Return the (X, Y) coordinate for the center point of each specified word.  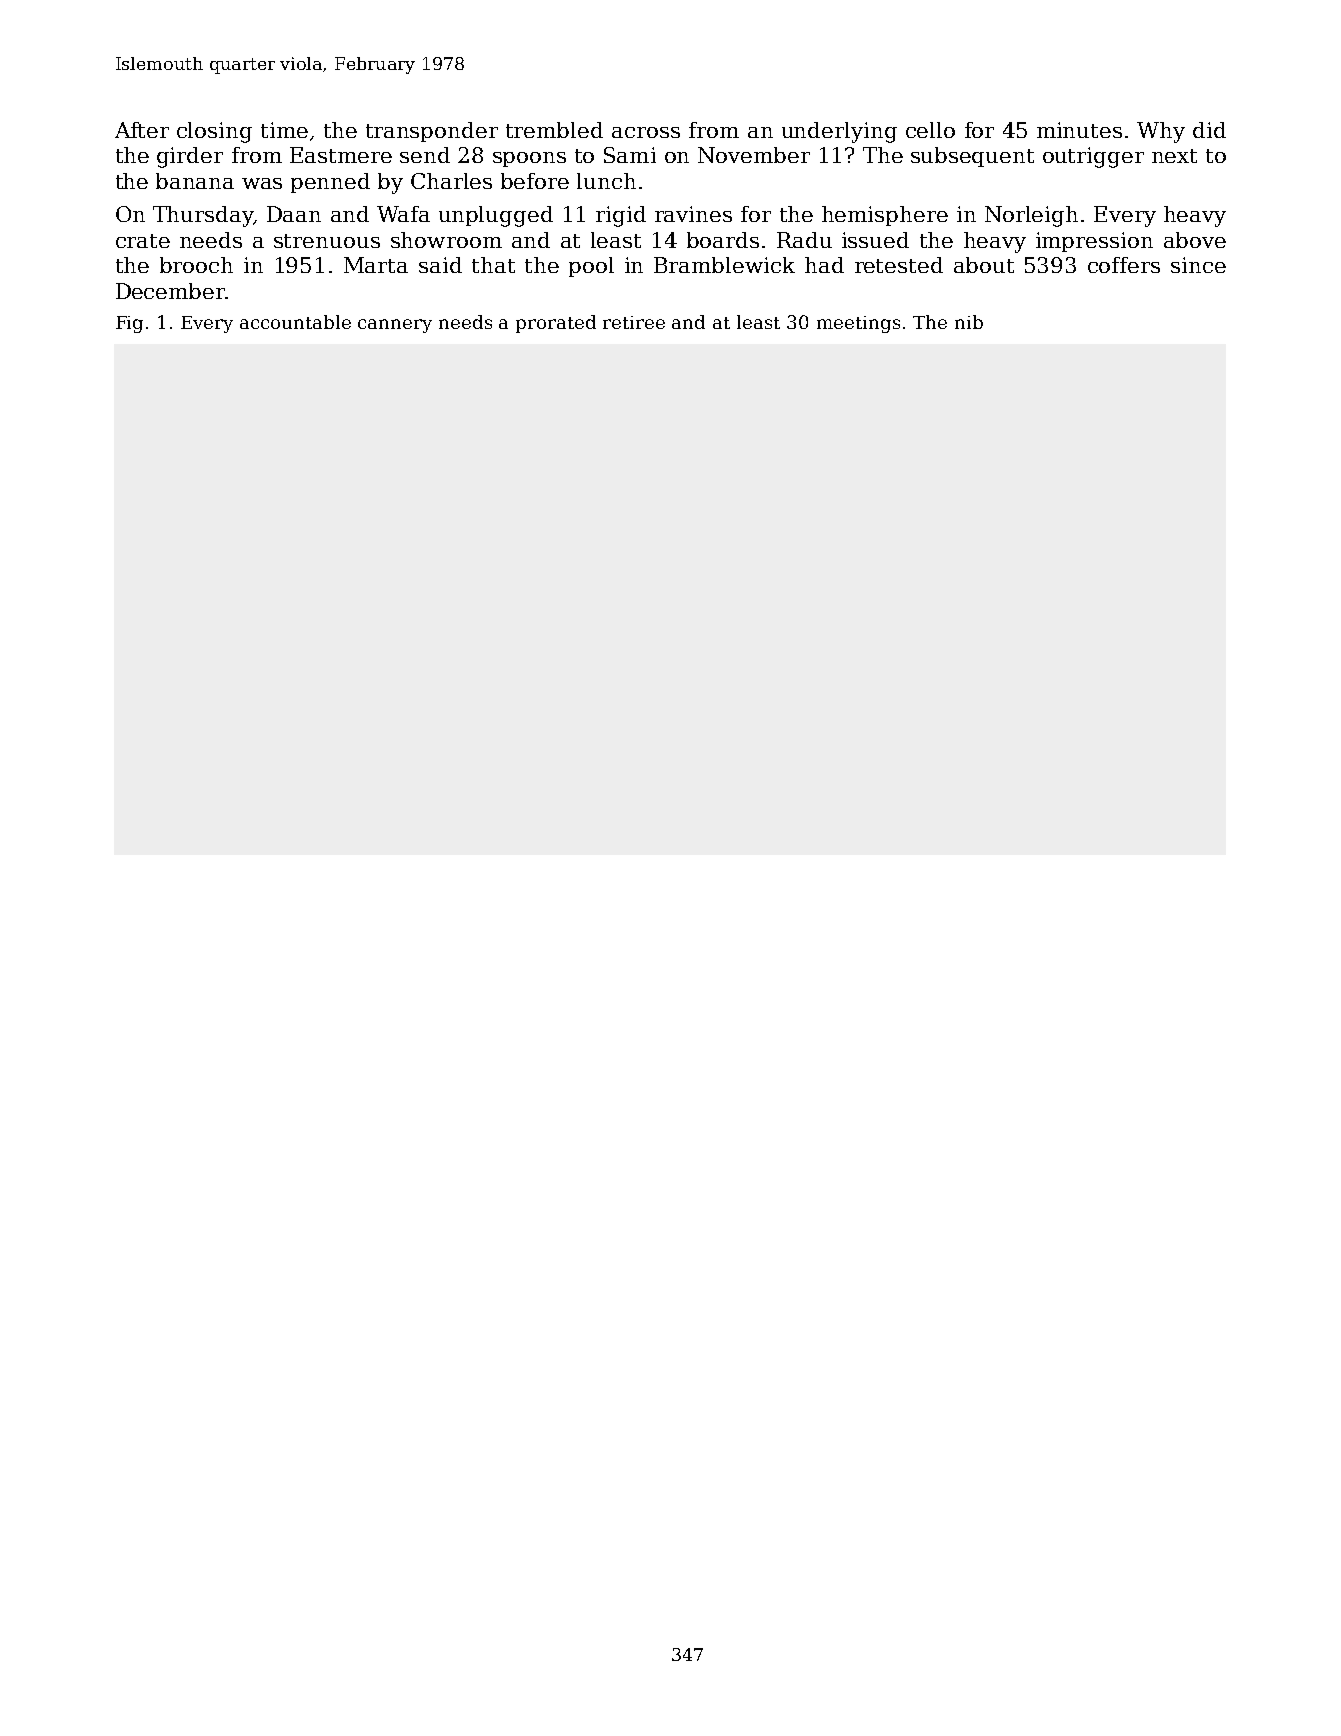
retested (899, 265)
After (142, 130)
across (646, 132)
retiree (634, 322)
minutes (1079, 130)
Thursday (203, 216)
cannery (395, 326)
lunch (606, 181)
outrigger (1093, 157)
